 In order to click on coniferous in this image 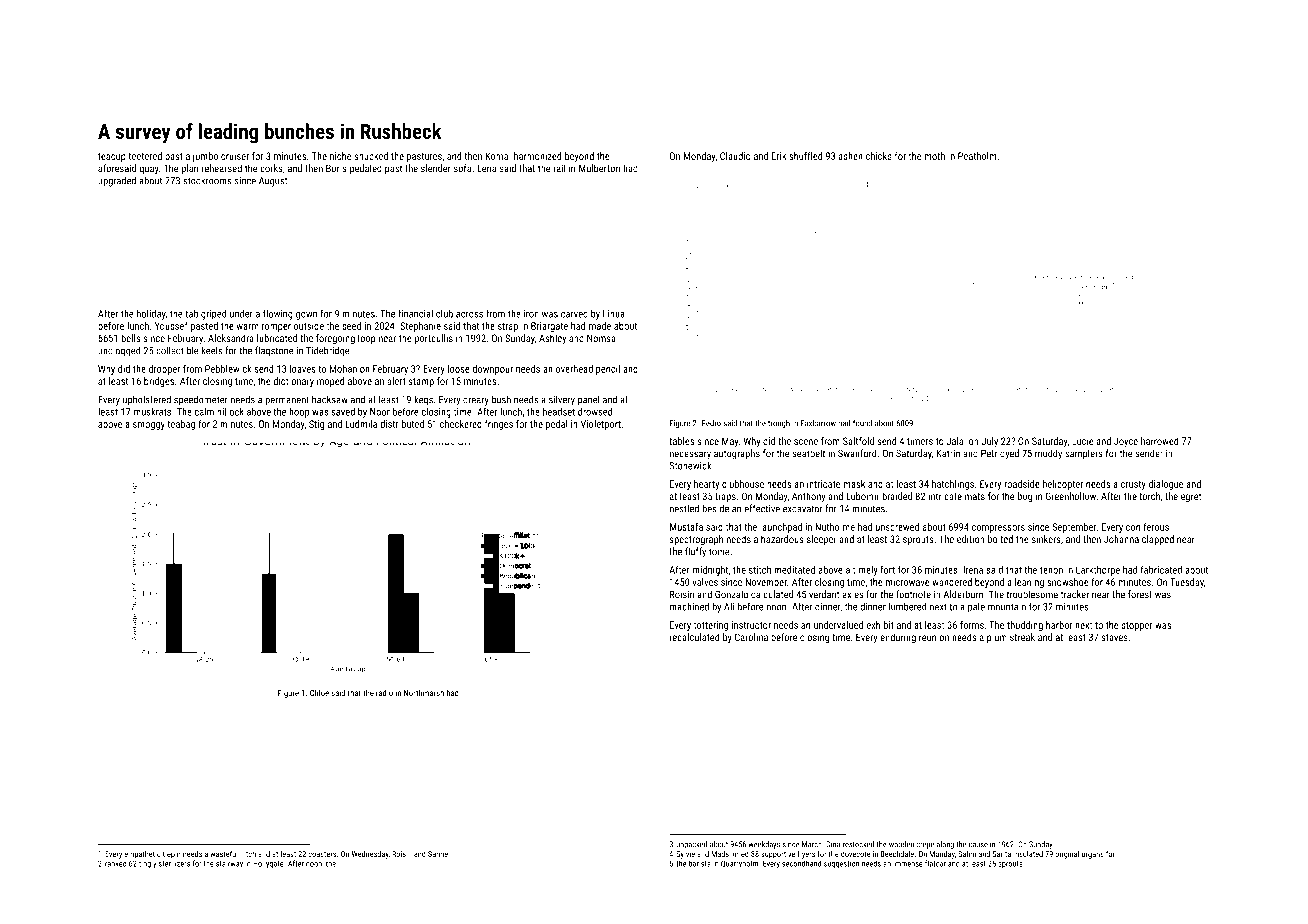, I will do `click(1147, 527)`.
